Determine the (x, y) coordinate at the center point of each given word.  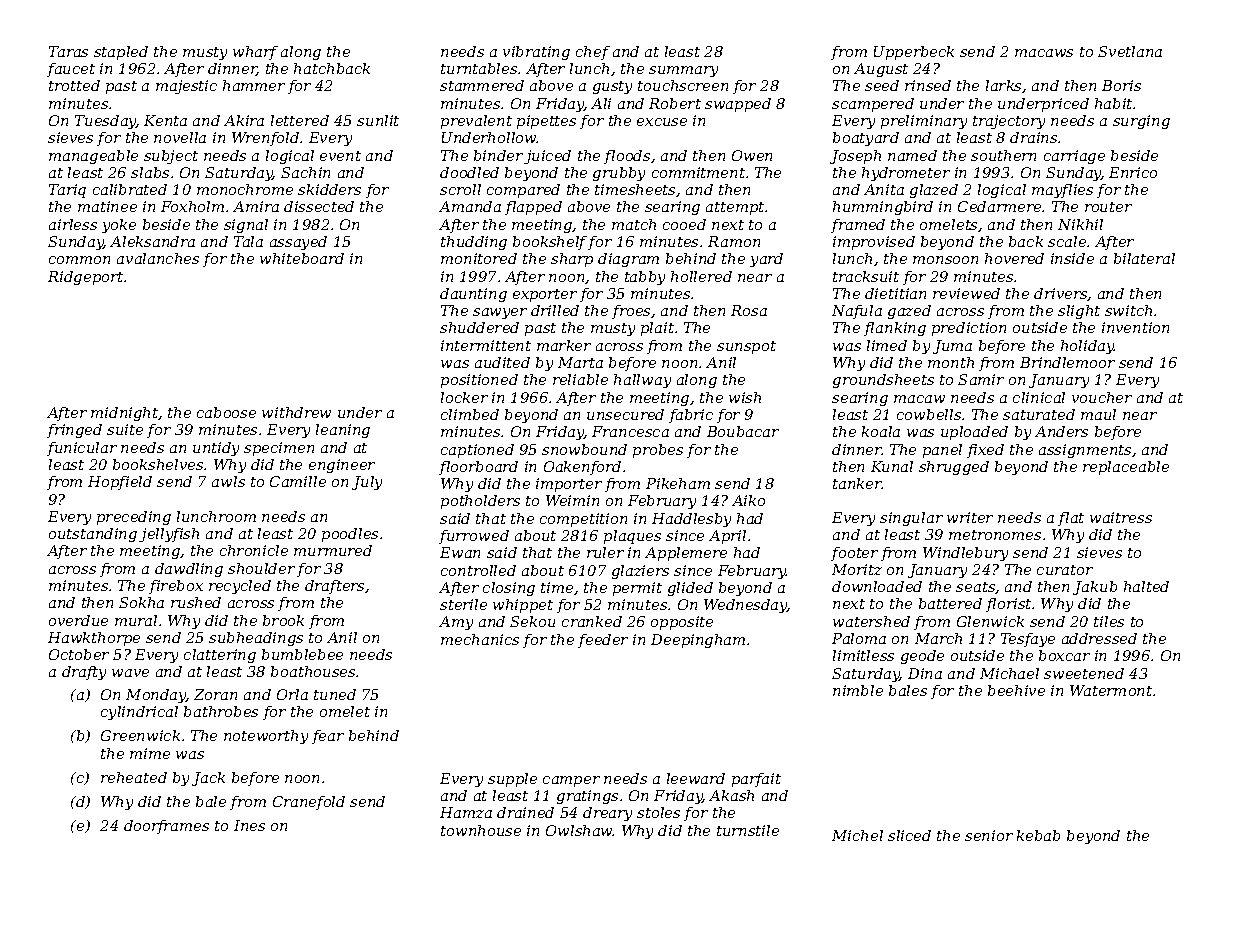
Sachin (305, 172)
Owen (752, 155)
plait (657, 329)
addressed (1099, 638)
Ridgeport (85, 278)
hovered (1014, 258)
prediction (969, 329)
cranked (592, 621)
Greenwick (140, 735)
